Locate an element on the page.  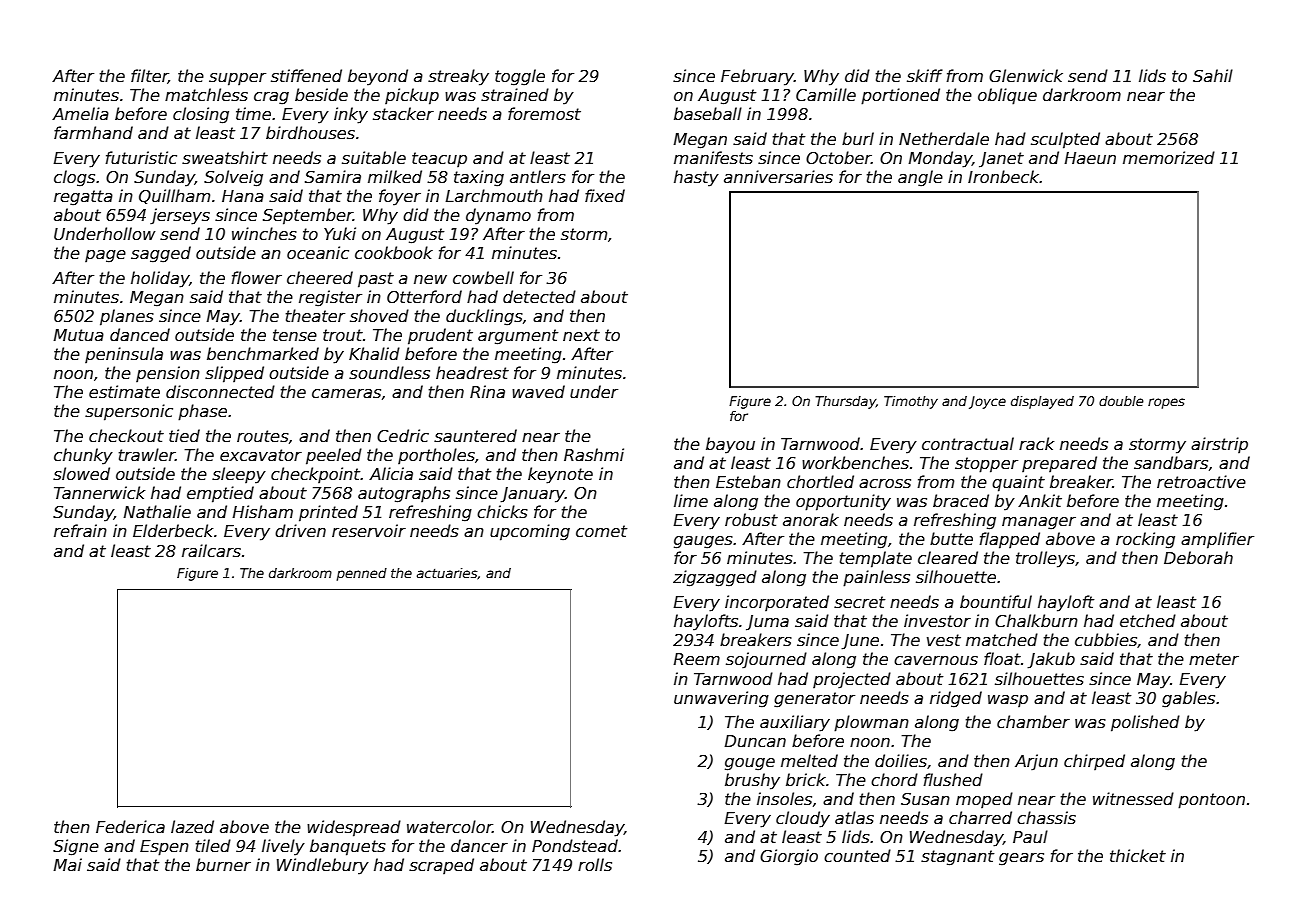
oblique is located at coordinates (1007, 96).
